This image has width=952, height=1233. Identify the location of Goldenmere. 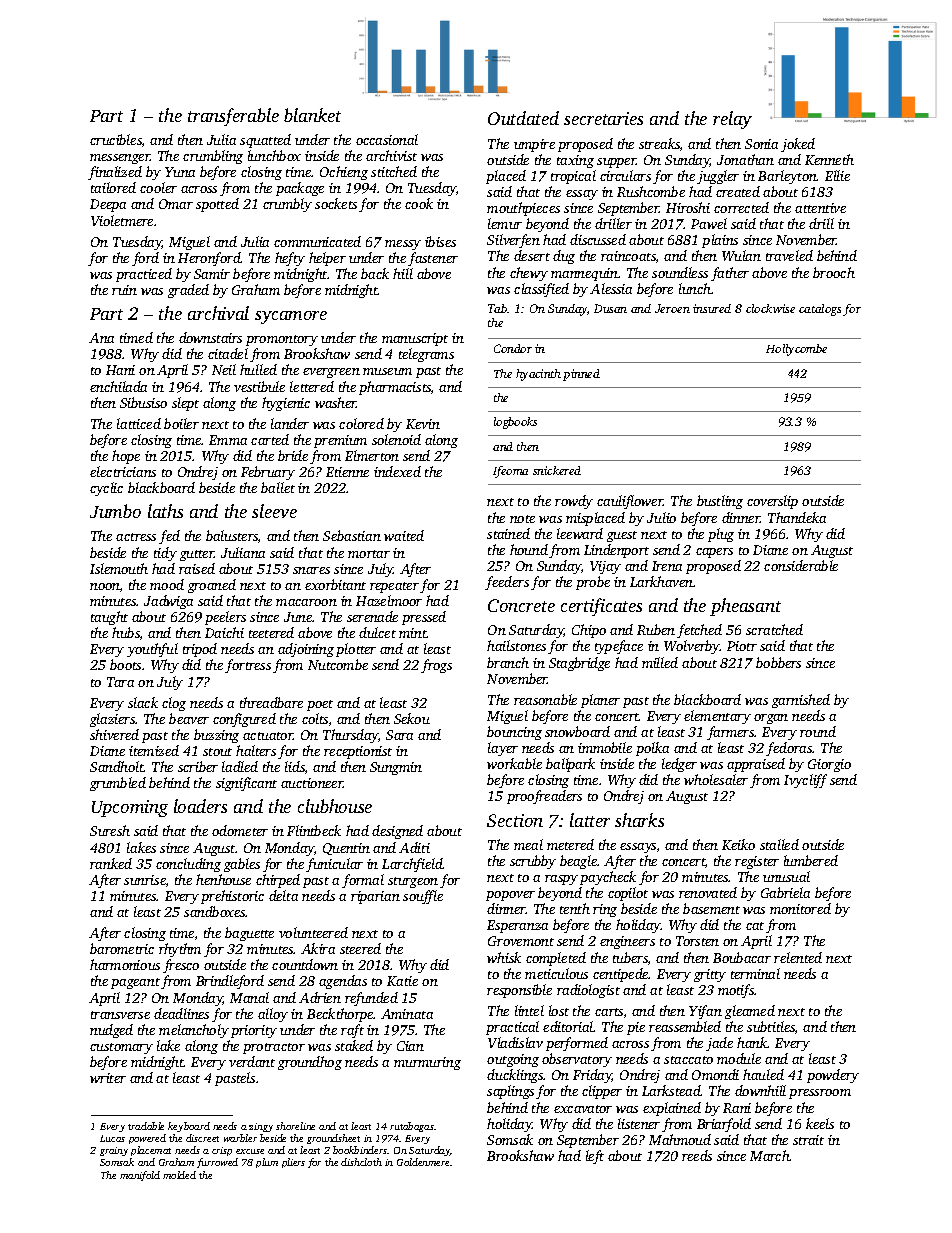
(423, 1162).
